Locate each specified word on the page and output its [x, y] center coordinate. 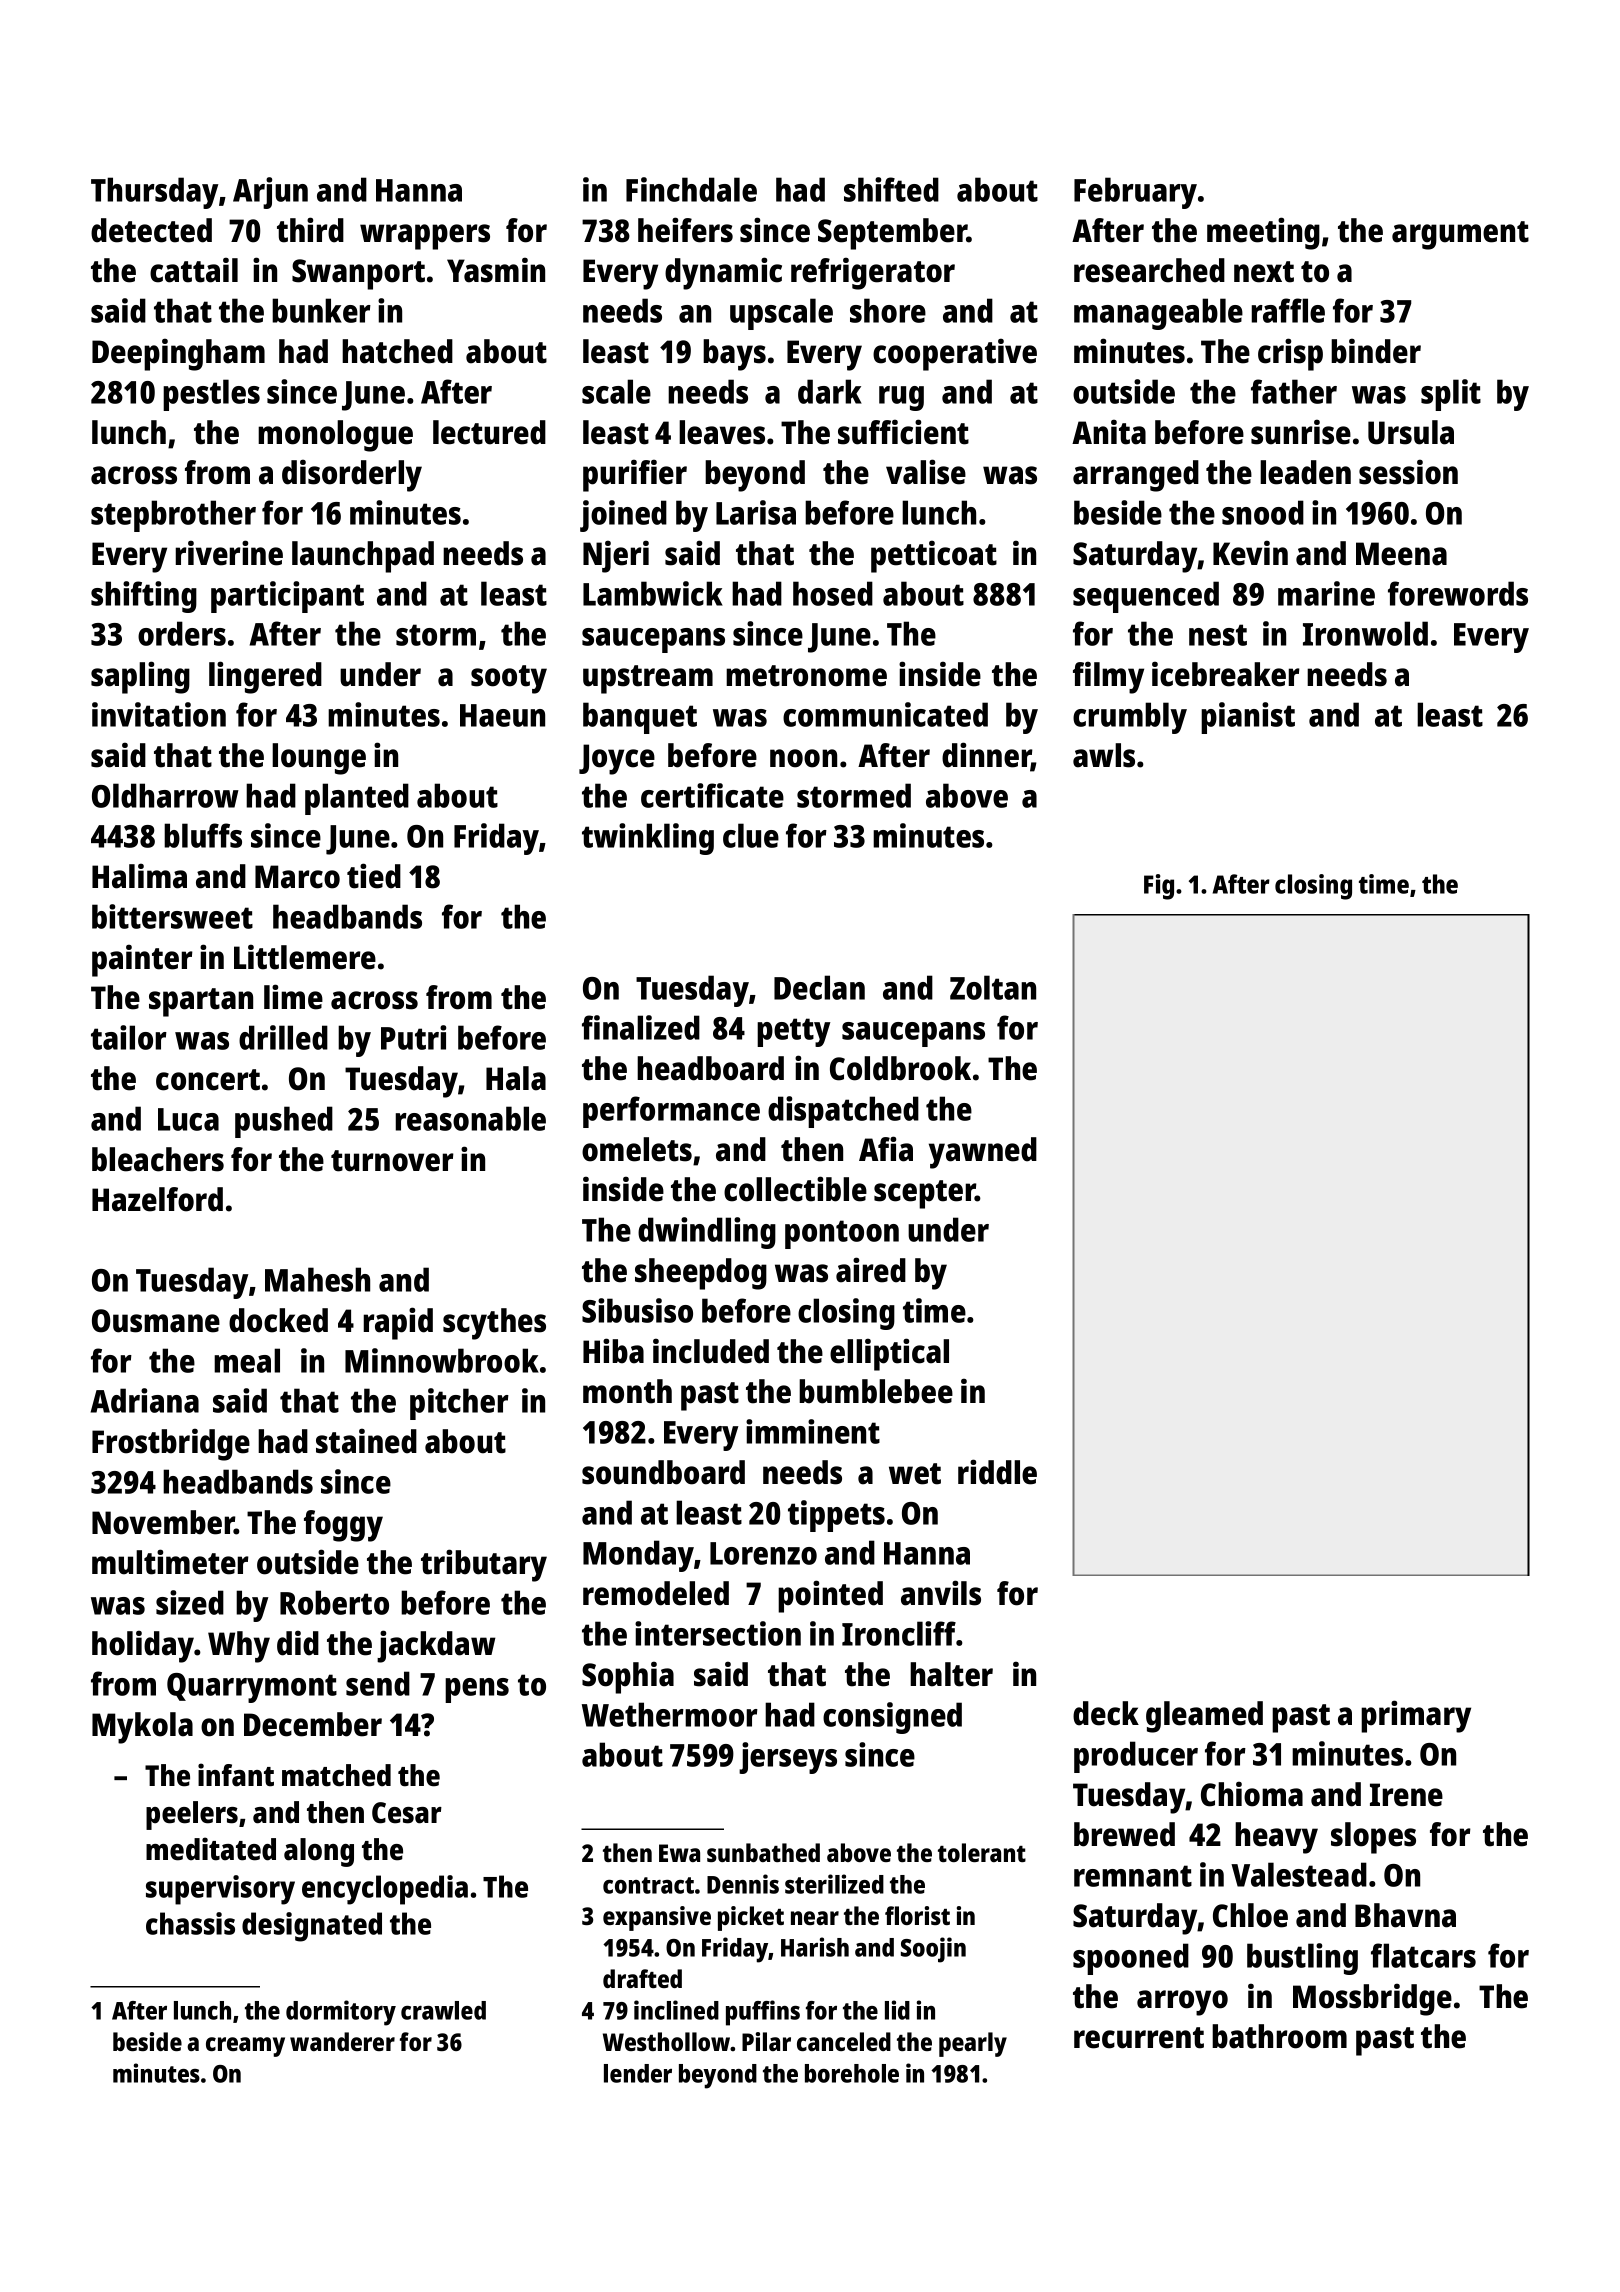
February [1135, 193]
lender [638, 2073]
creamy [245, 2047]
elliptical [889, 1354]
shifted [891, 189]
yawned [983, 1153]
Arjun [270, 193]
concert [208, 1080]
